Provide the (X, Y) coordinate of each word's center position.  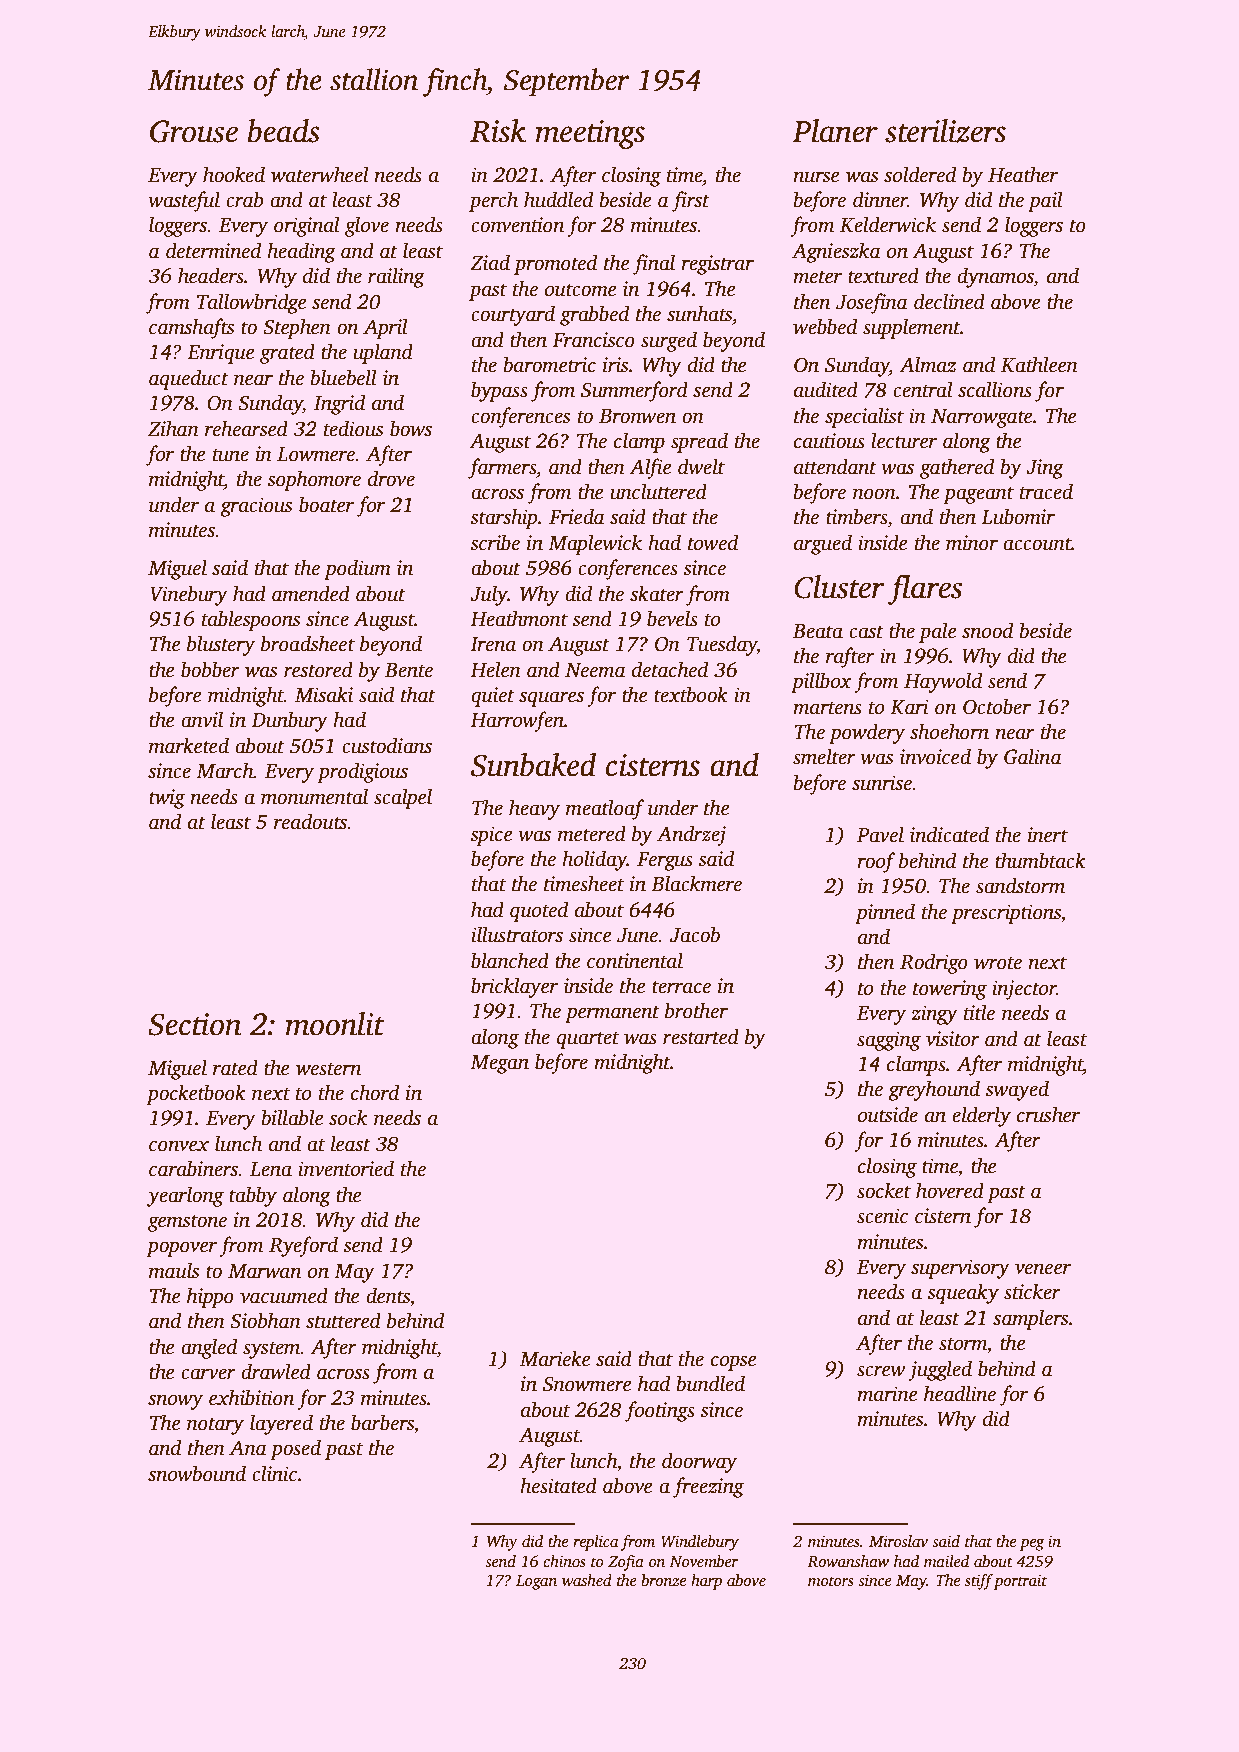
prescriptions (1006, 914)
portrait (1020, 1582)
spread (699, 442)
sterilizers (945, 131)
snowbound (197, 1473)
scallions (995, 389)
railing (396, 277)
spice (491, 836)
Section (194, 1024)
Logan (536, 1582)
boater (326, 504)
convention (517, 225)
